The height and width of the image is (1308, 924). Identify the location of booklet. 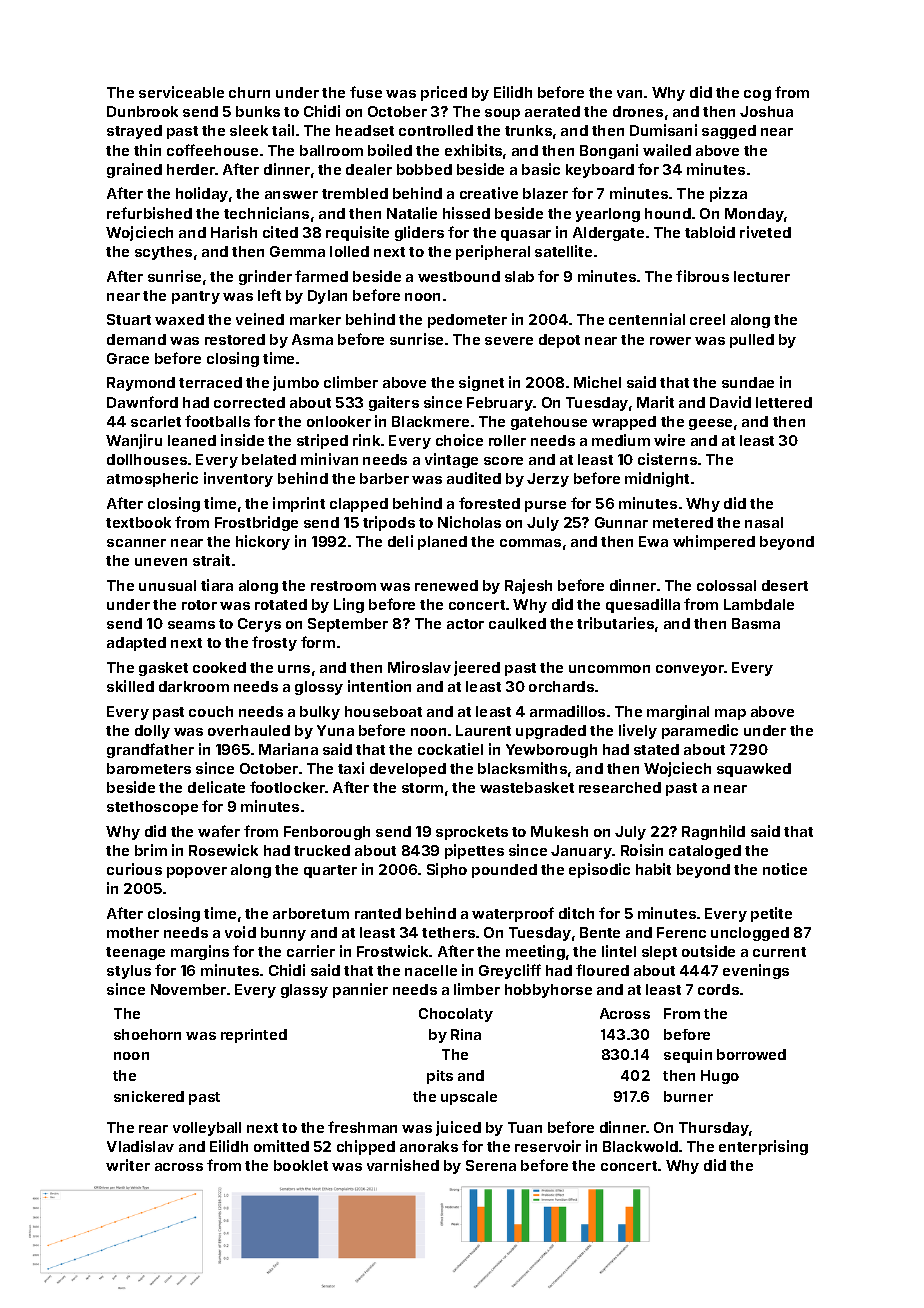
(301, 1165).
